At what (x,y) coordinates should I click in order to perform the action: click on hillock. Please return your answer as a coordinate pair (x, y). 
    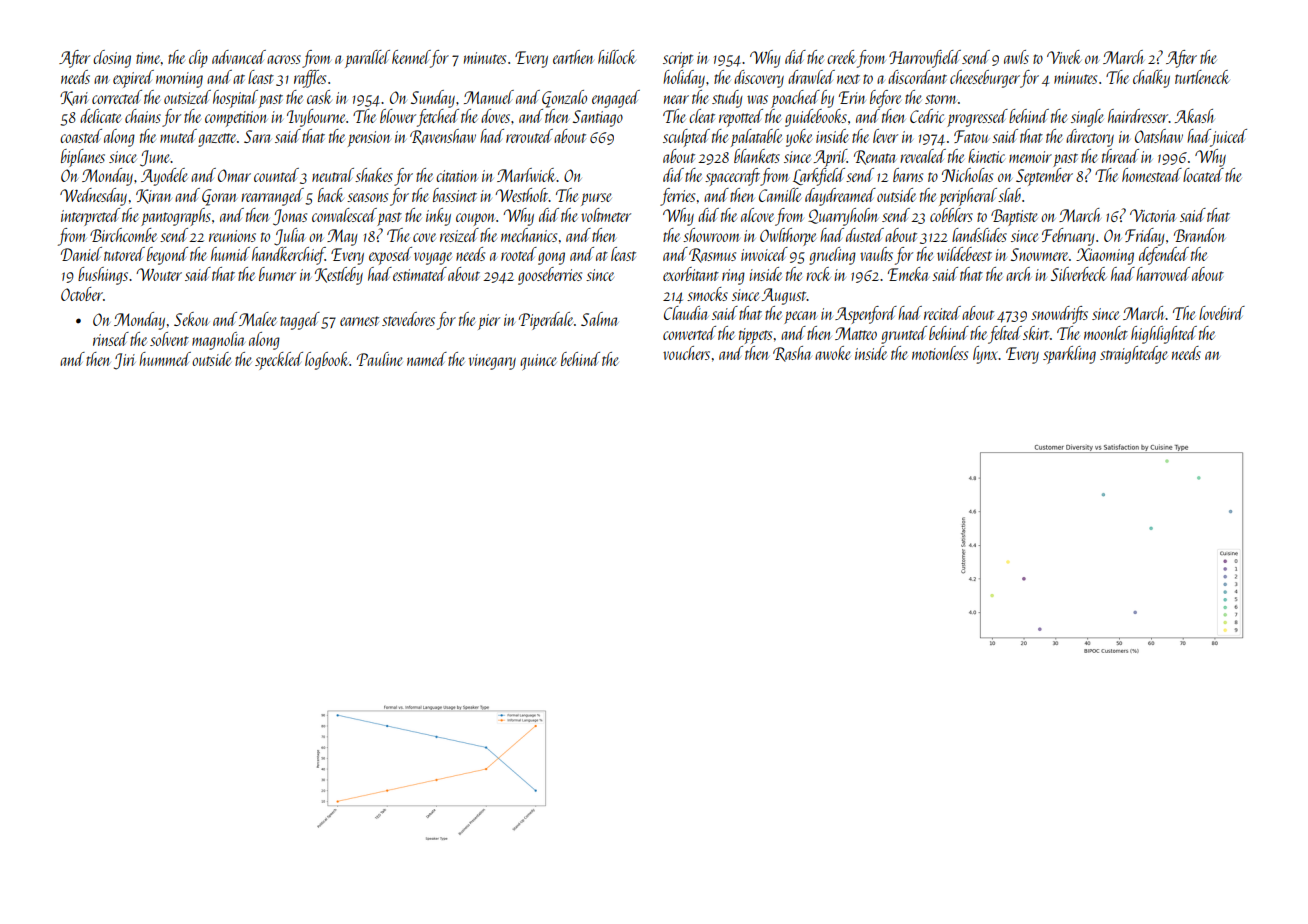
    Looking at the image, I should click on (617, 57).
